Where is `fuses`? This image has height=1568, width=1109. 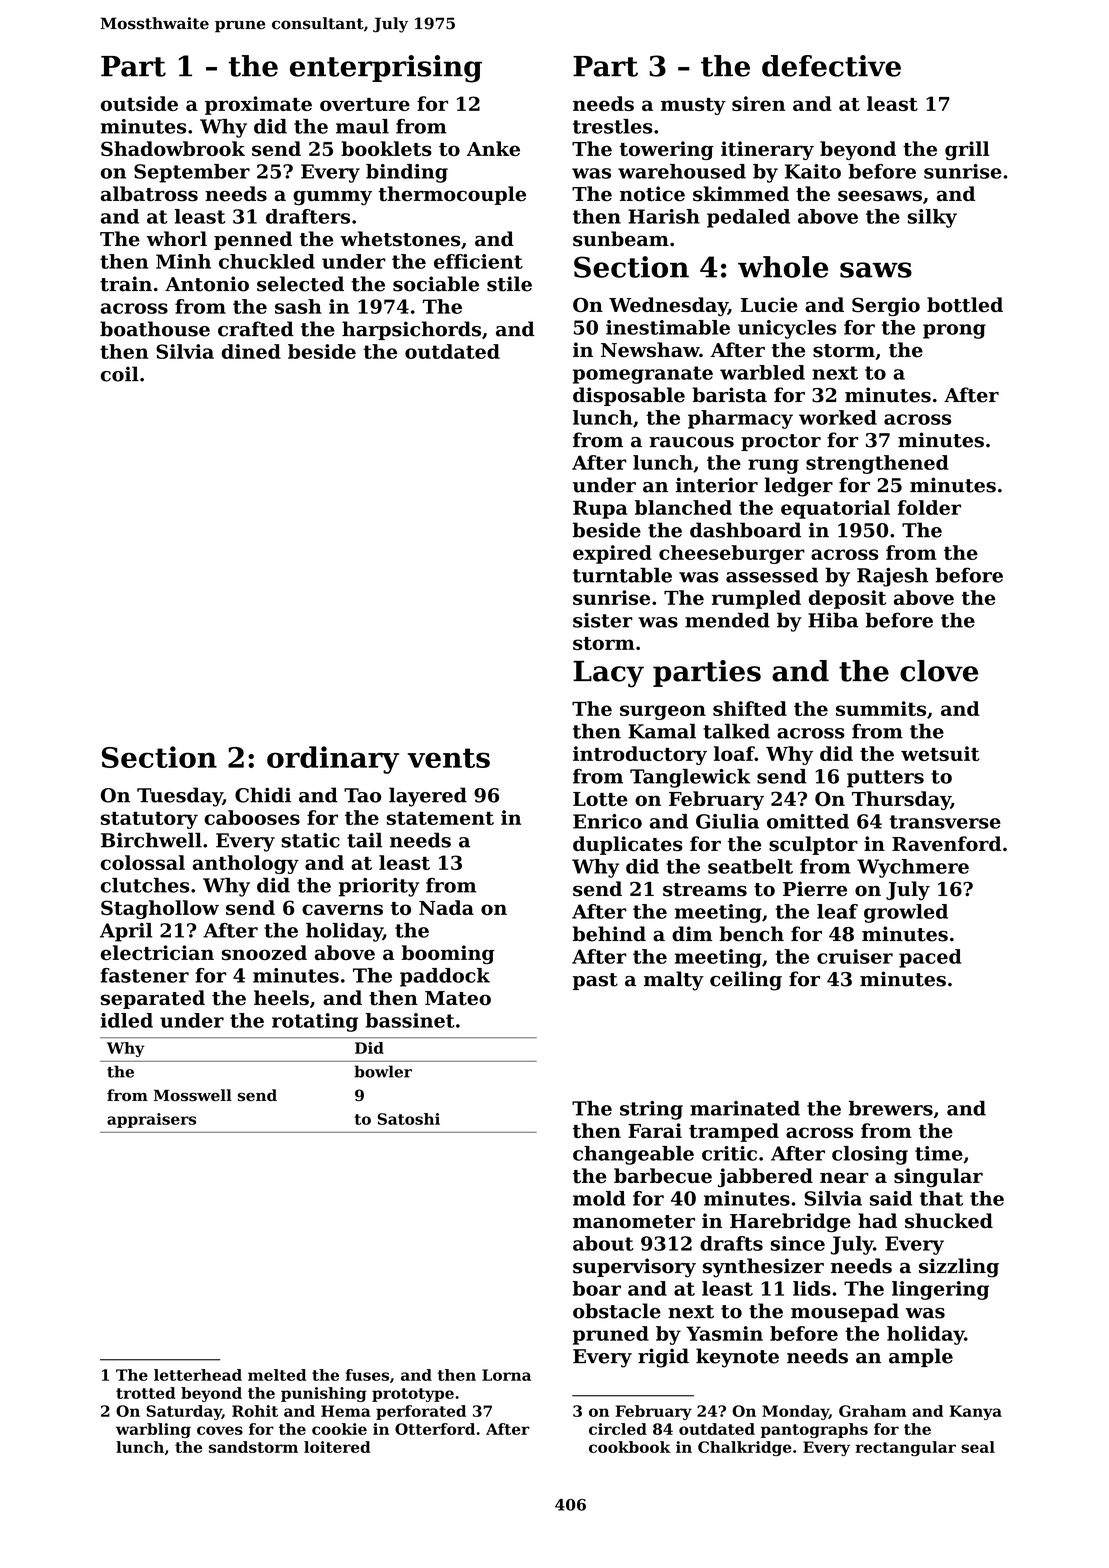 fuses is located at coordinates (367, 1375).
